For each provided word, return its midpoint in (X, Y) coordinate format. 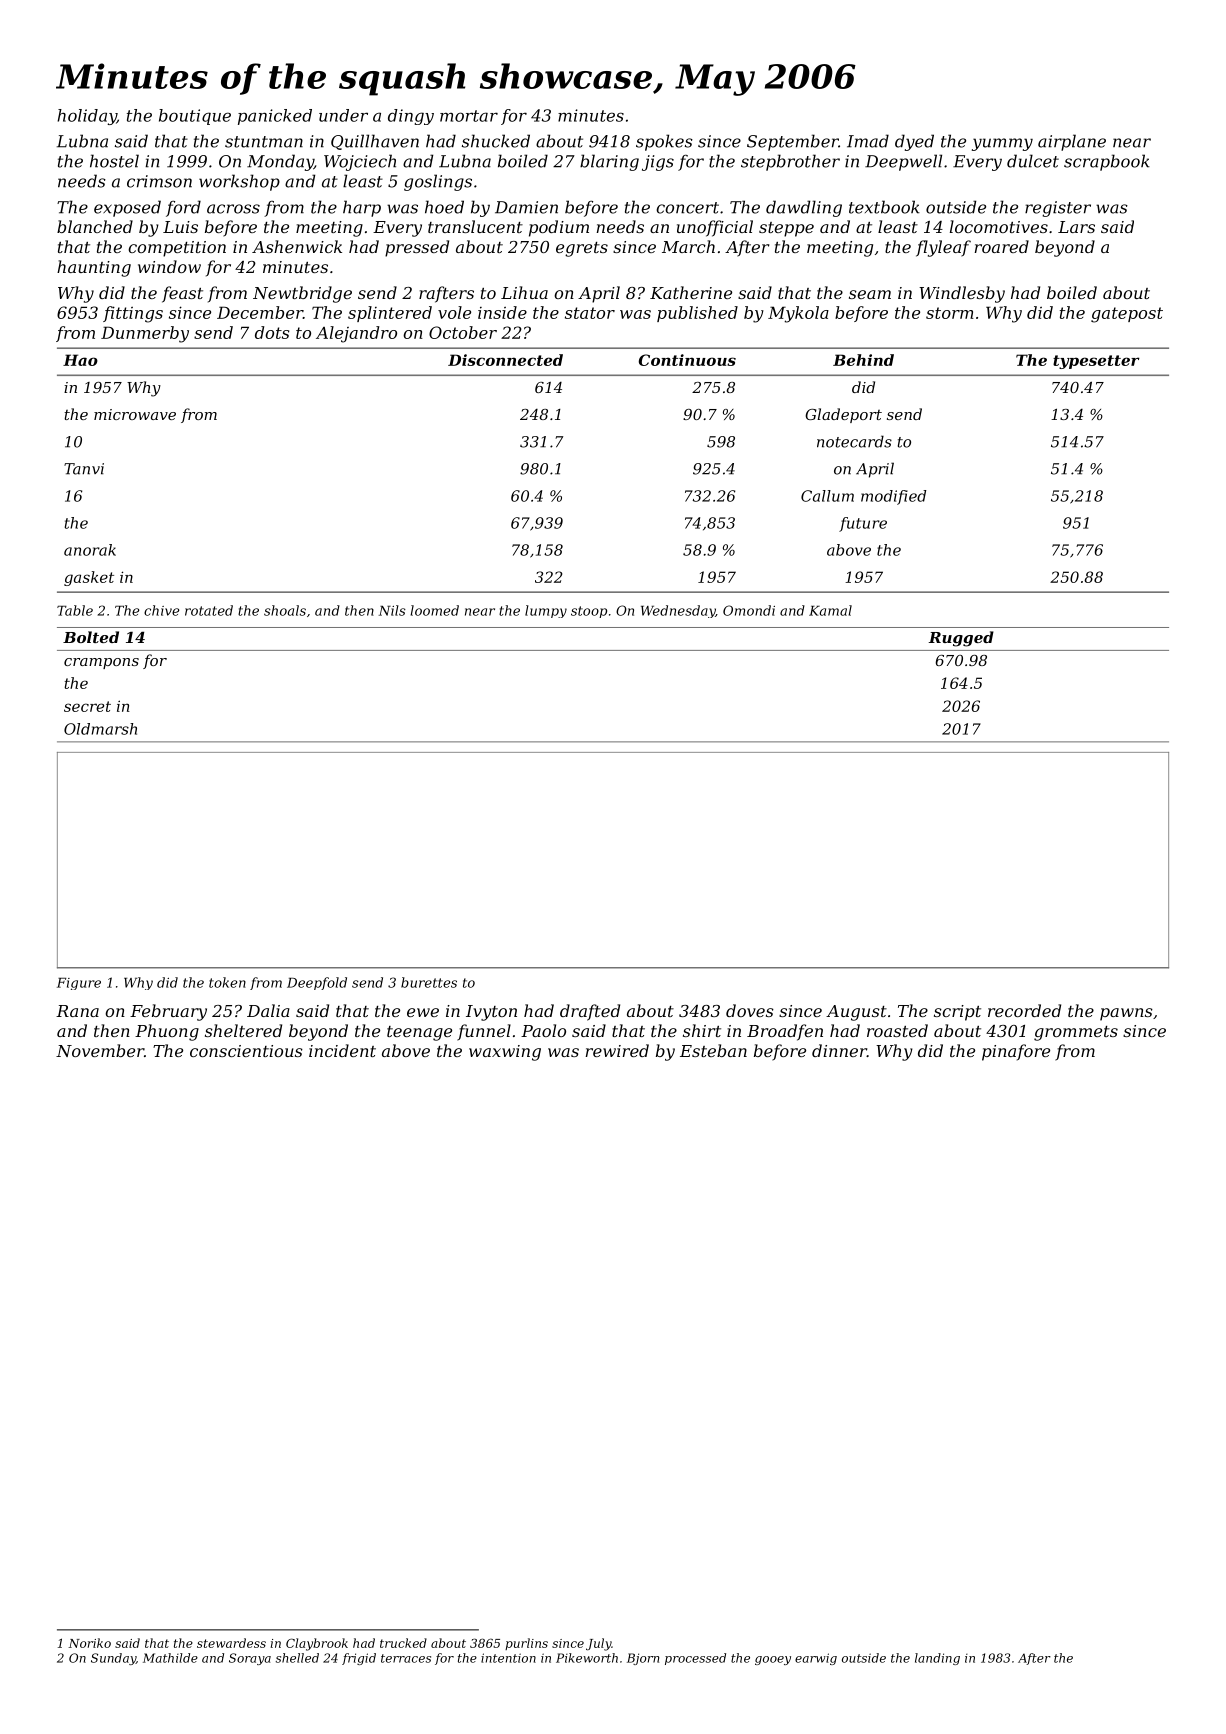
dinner (839, 1050)
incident (342, 1050)
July (598, 1644)
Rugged (961, 639)
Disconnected (505, 360)
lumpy (546, 611)
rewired (617, 1050)
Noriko (89, 1643)
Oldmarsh (100, 729)
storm (950, 313)
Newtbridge (302, 294)
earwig (816, 1659)
